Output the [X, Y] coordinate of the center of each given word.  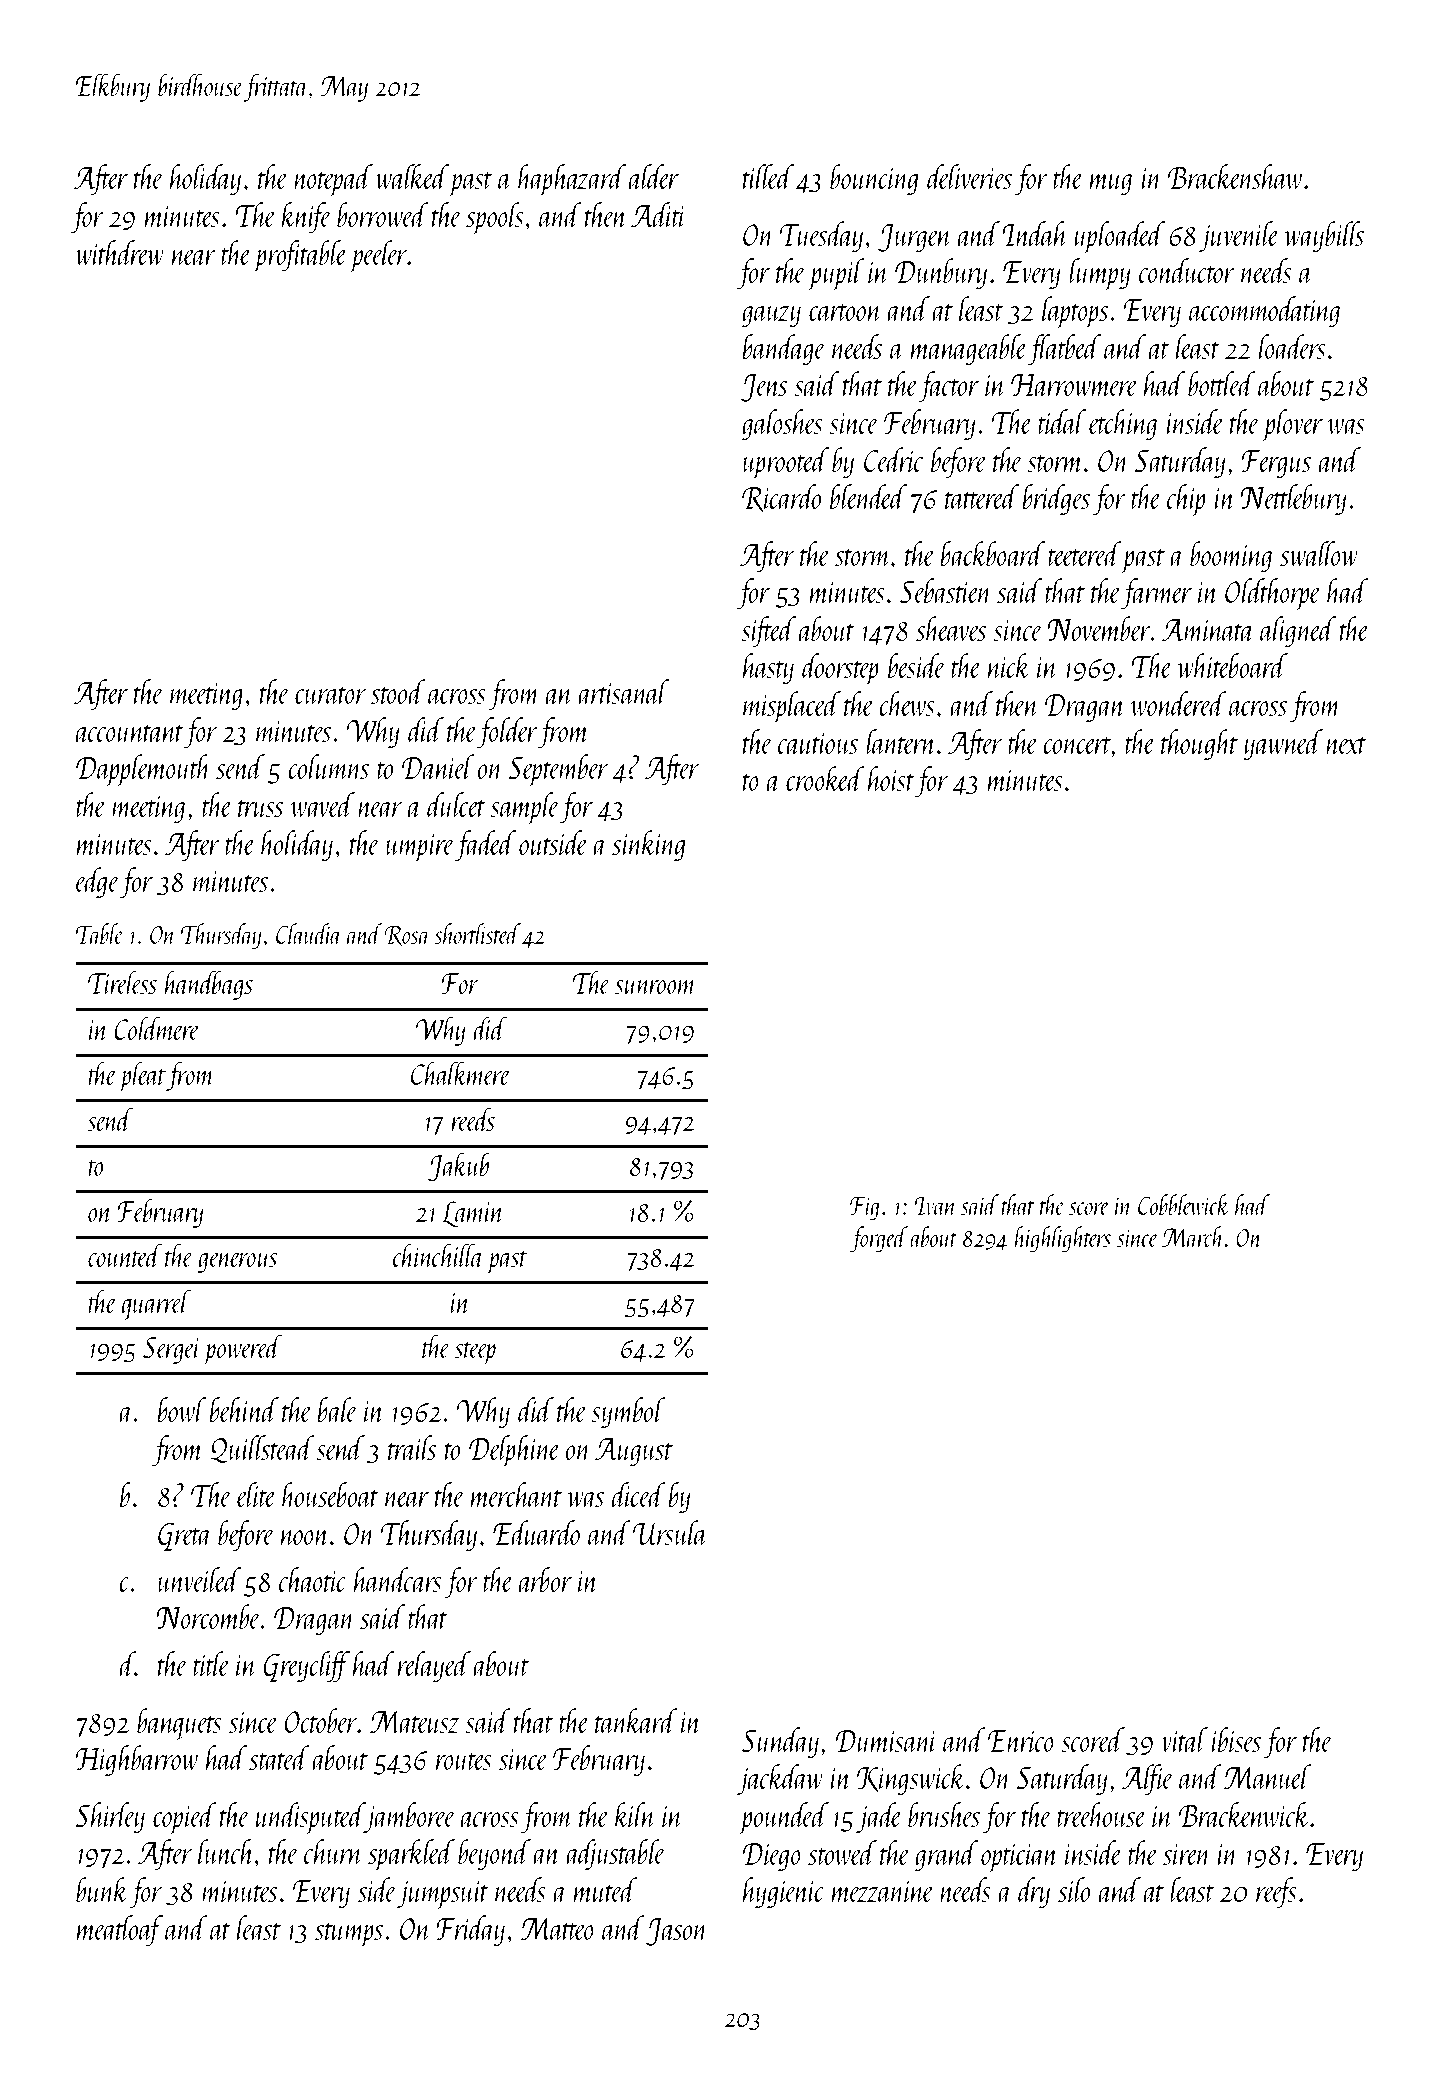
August [634, 1452]
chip [1186, 500]
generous [237, 1263]
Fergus [1276, 464]
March [1193, 1236]
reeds [473, 1119]
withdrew [120, 252]
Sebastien [946, 590]
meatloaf [120, 1930]
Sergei [172, 1350]
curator [330, 695]
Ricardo [781, 498]
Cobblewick [1184, 1204]
